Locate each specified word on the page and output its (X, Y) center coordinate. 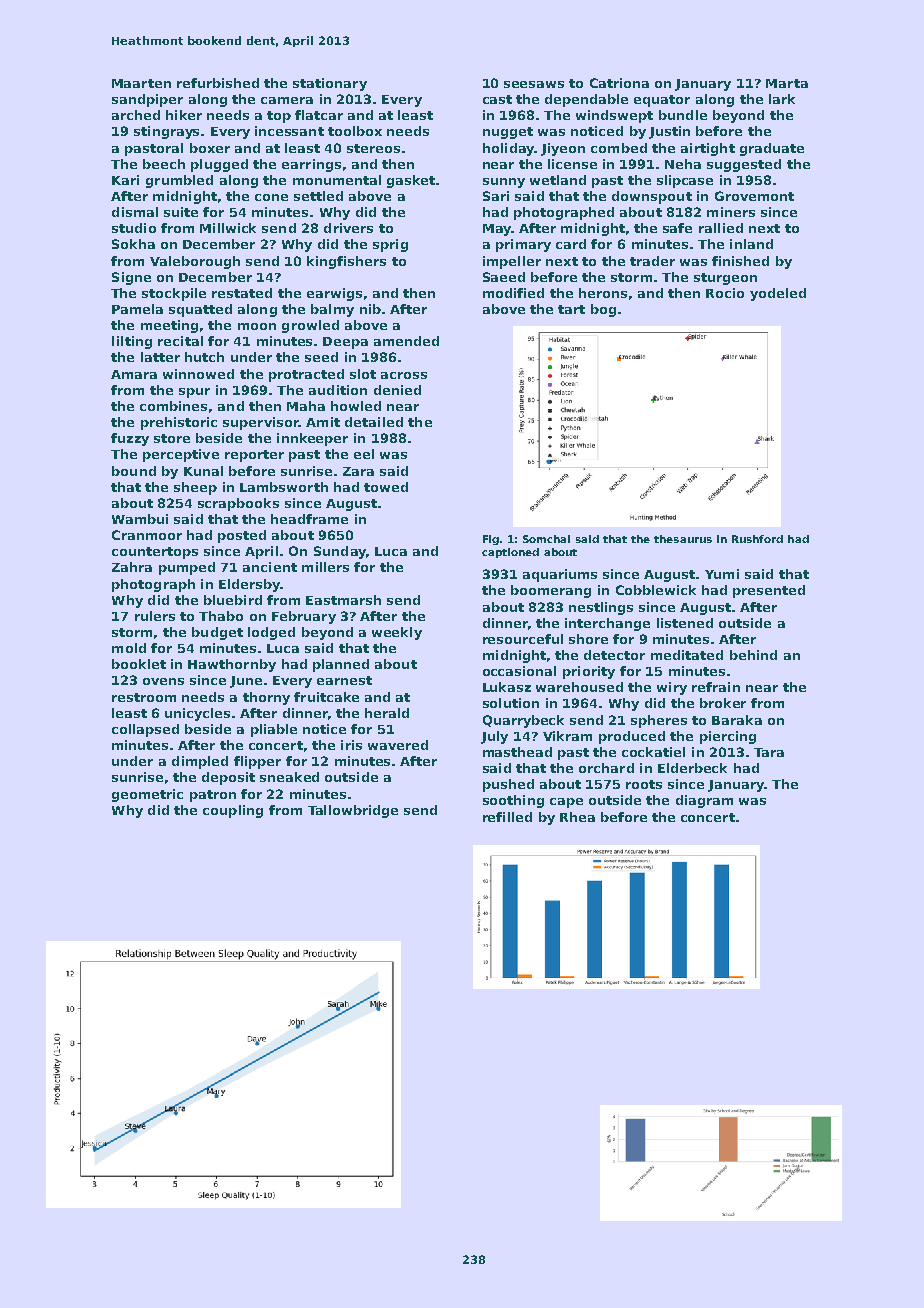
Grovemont (754, 196)
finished (740, 261)
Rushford (757, 539)
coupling (233, 811)
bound (134, 471)
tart (571, 309)
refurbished (218, 83)
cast (497, 99)
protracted (306, 375)
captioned (510, 553)
